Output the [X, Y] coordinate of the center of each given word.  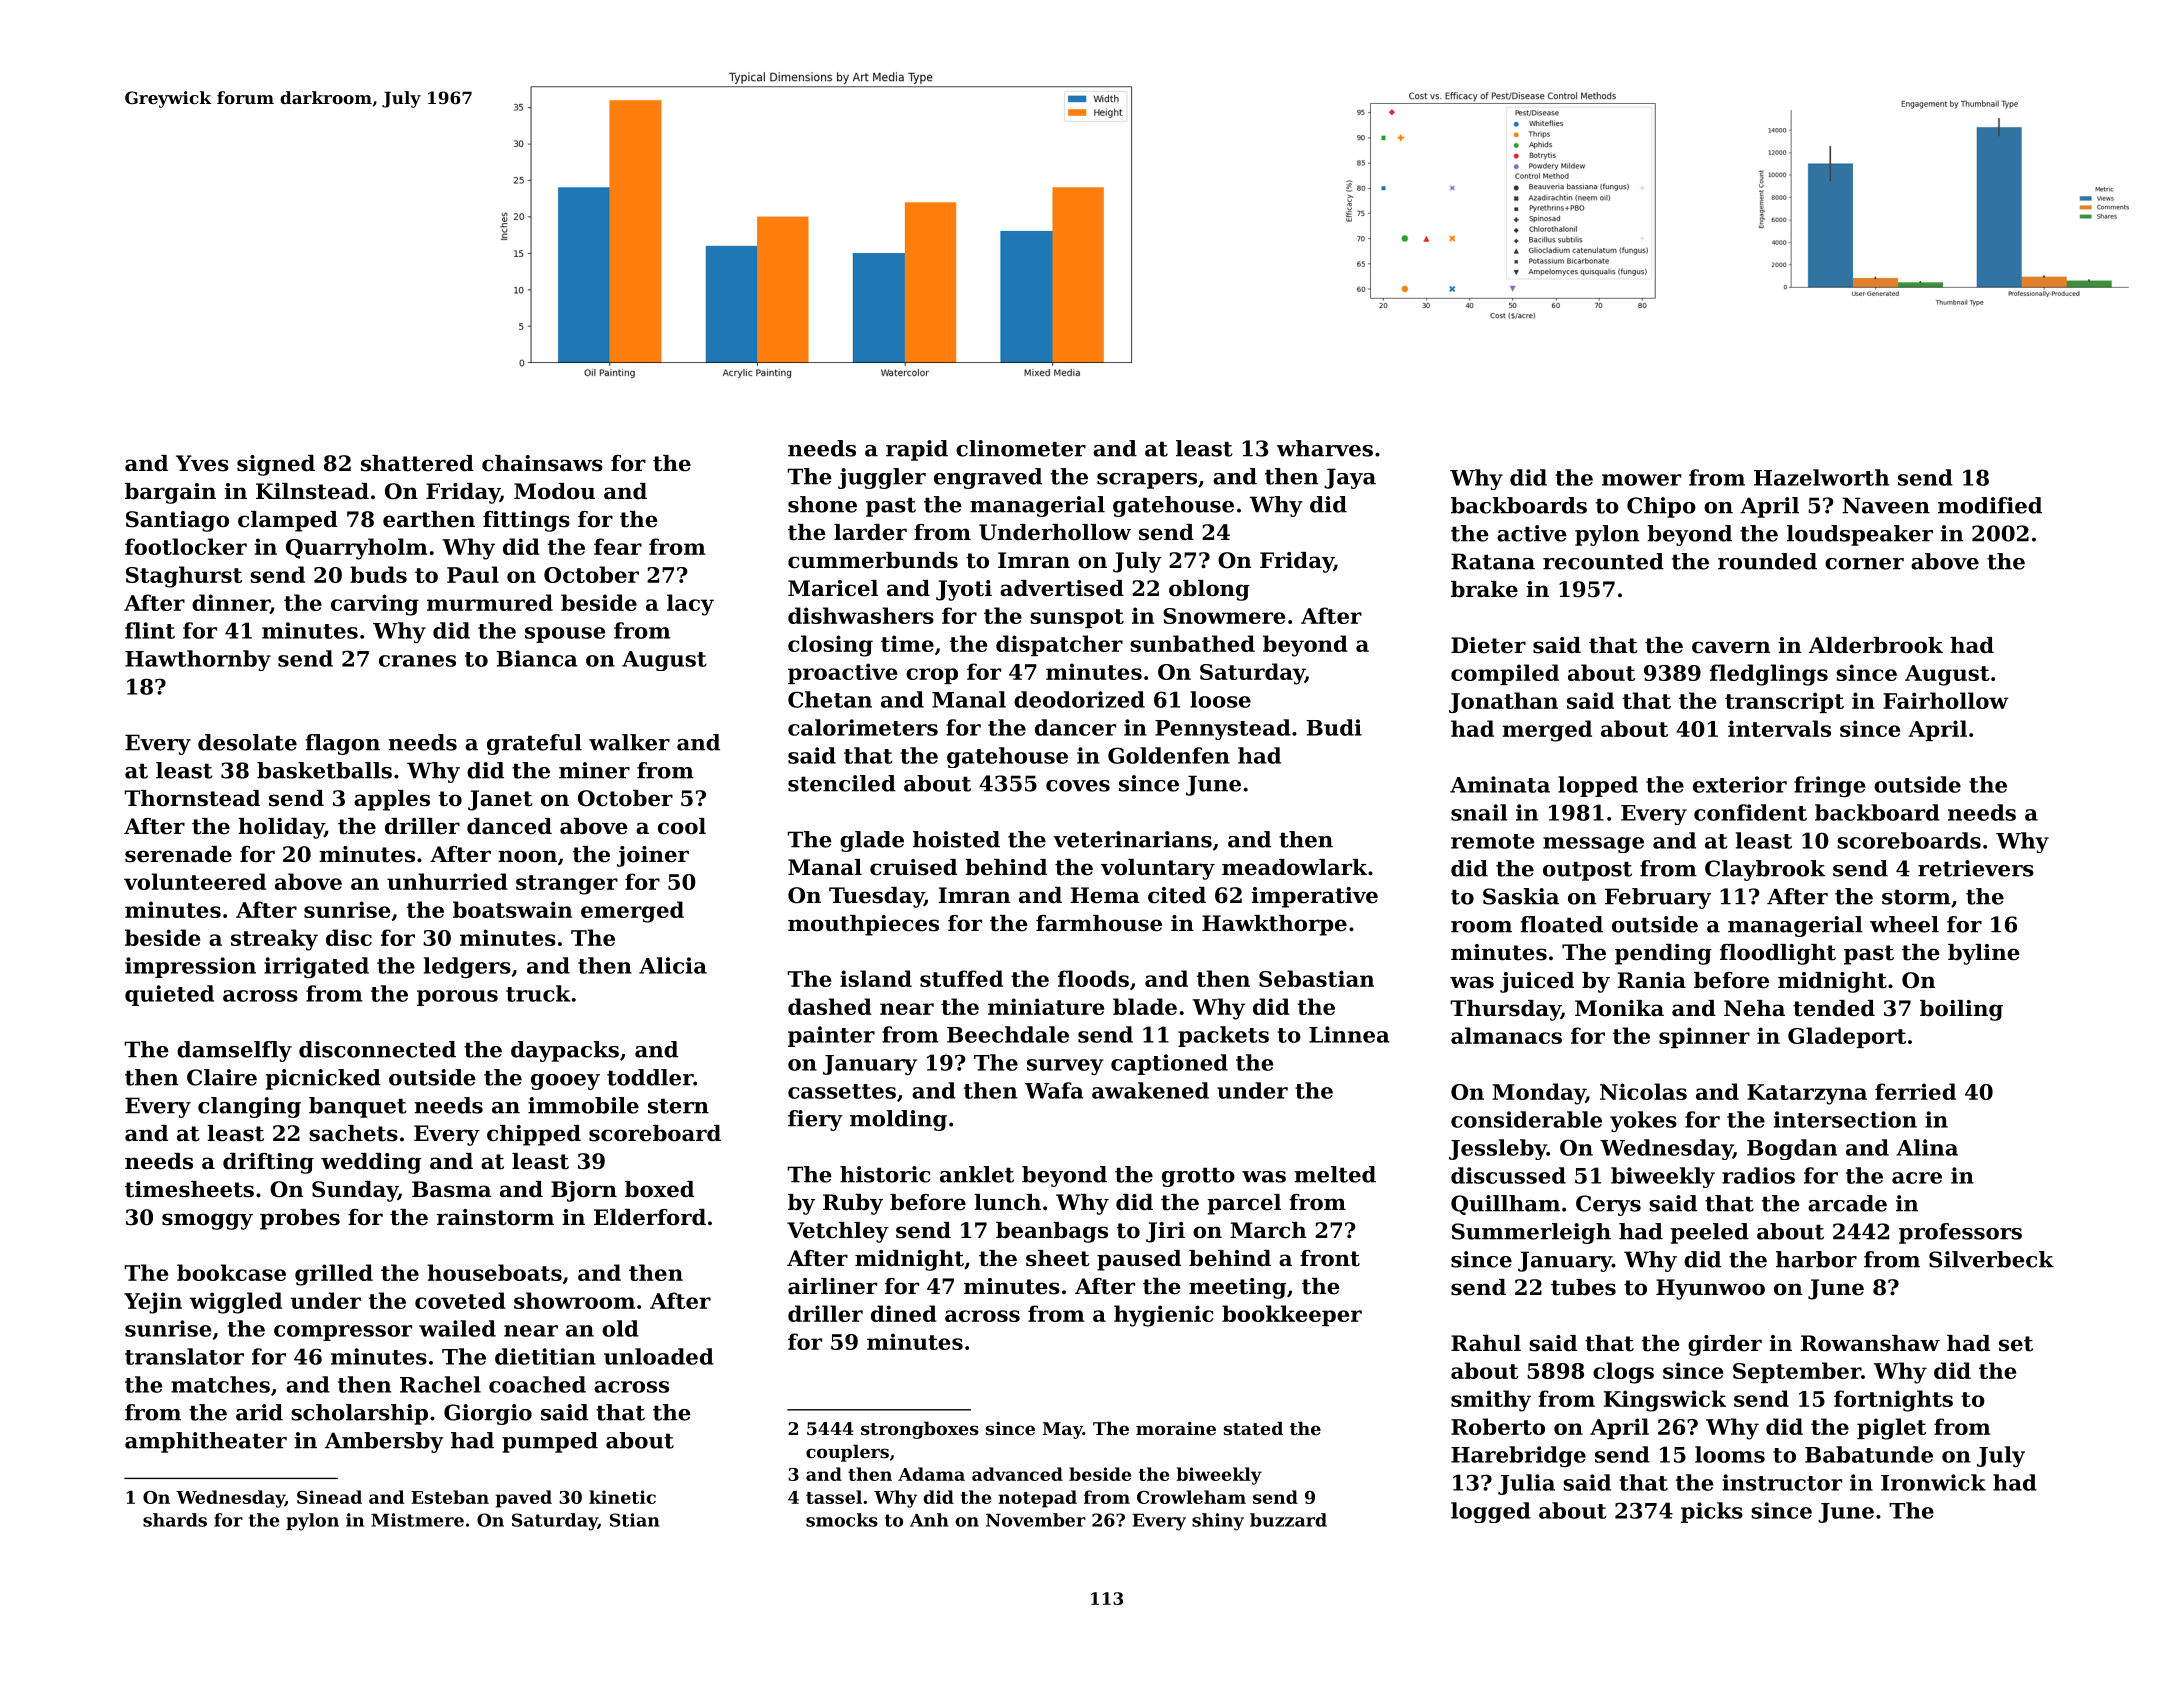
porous [457, 998]
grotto [1198, 1177]
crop [932, 676]
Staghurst [184, 577]
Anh [929, 1520]
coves [1078, 786]
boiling [1961, 1010]
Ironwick [1933, 1482]
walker [629, 742]
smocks [842, 1520]
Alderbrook [1876, 645]
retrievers [1976, 868]
